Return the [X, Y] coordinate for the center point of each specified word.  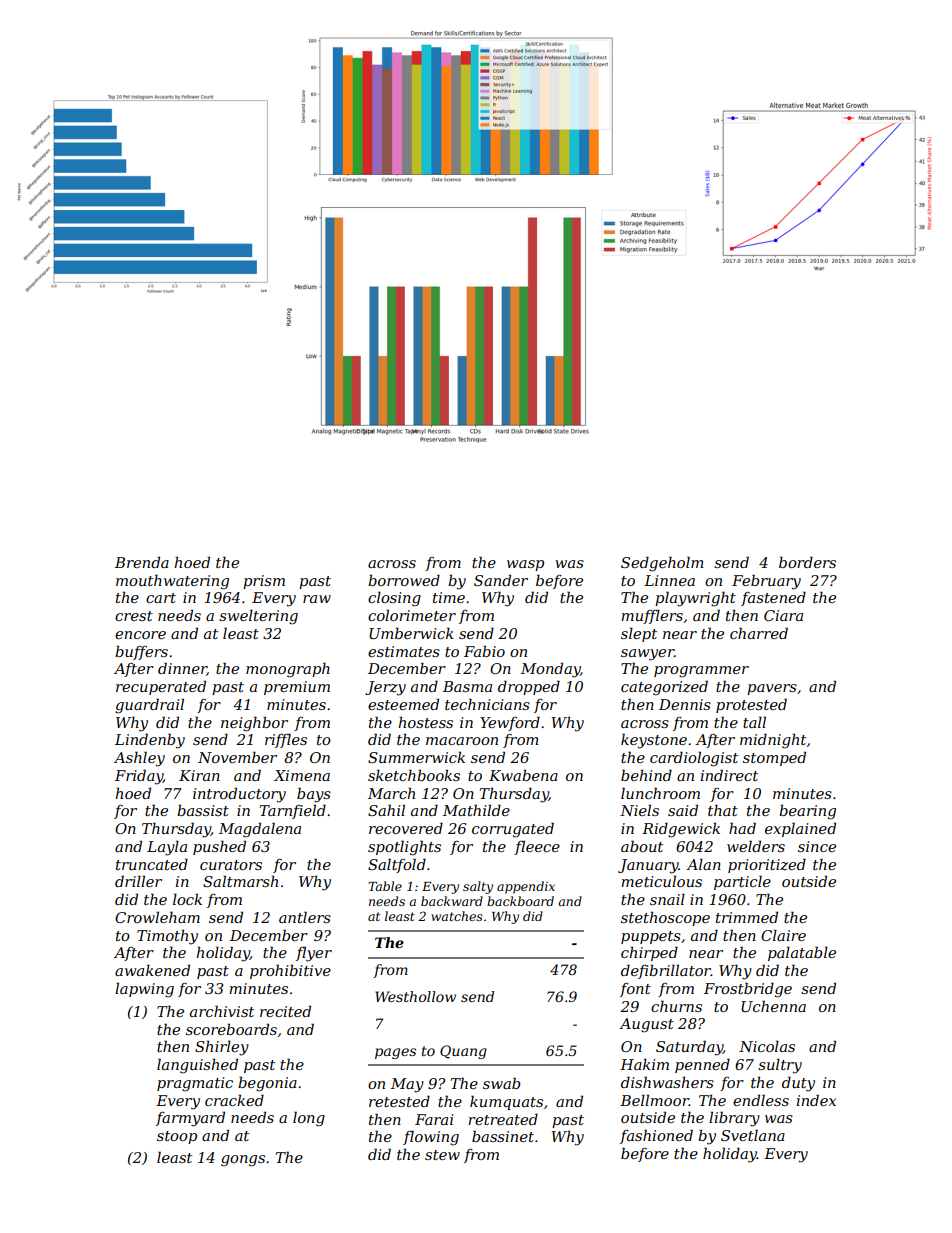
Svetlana [753, 1135]
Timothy [167, 937]
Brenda [142, 562]
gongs [243, 1161]
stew [442, 1155]
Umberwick [411, 633]
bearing [807, 812]
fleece [537, 847]
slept [639, 634]
